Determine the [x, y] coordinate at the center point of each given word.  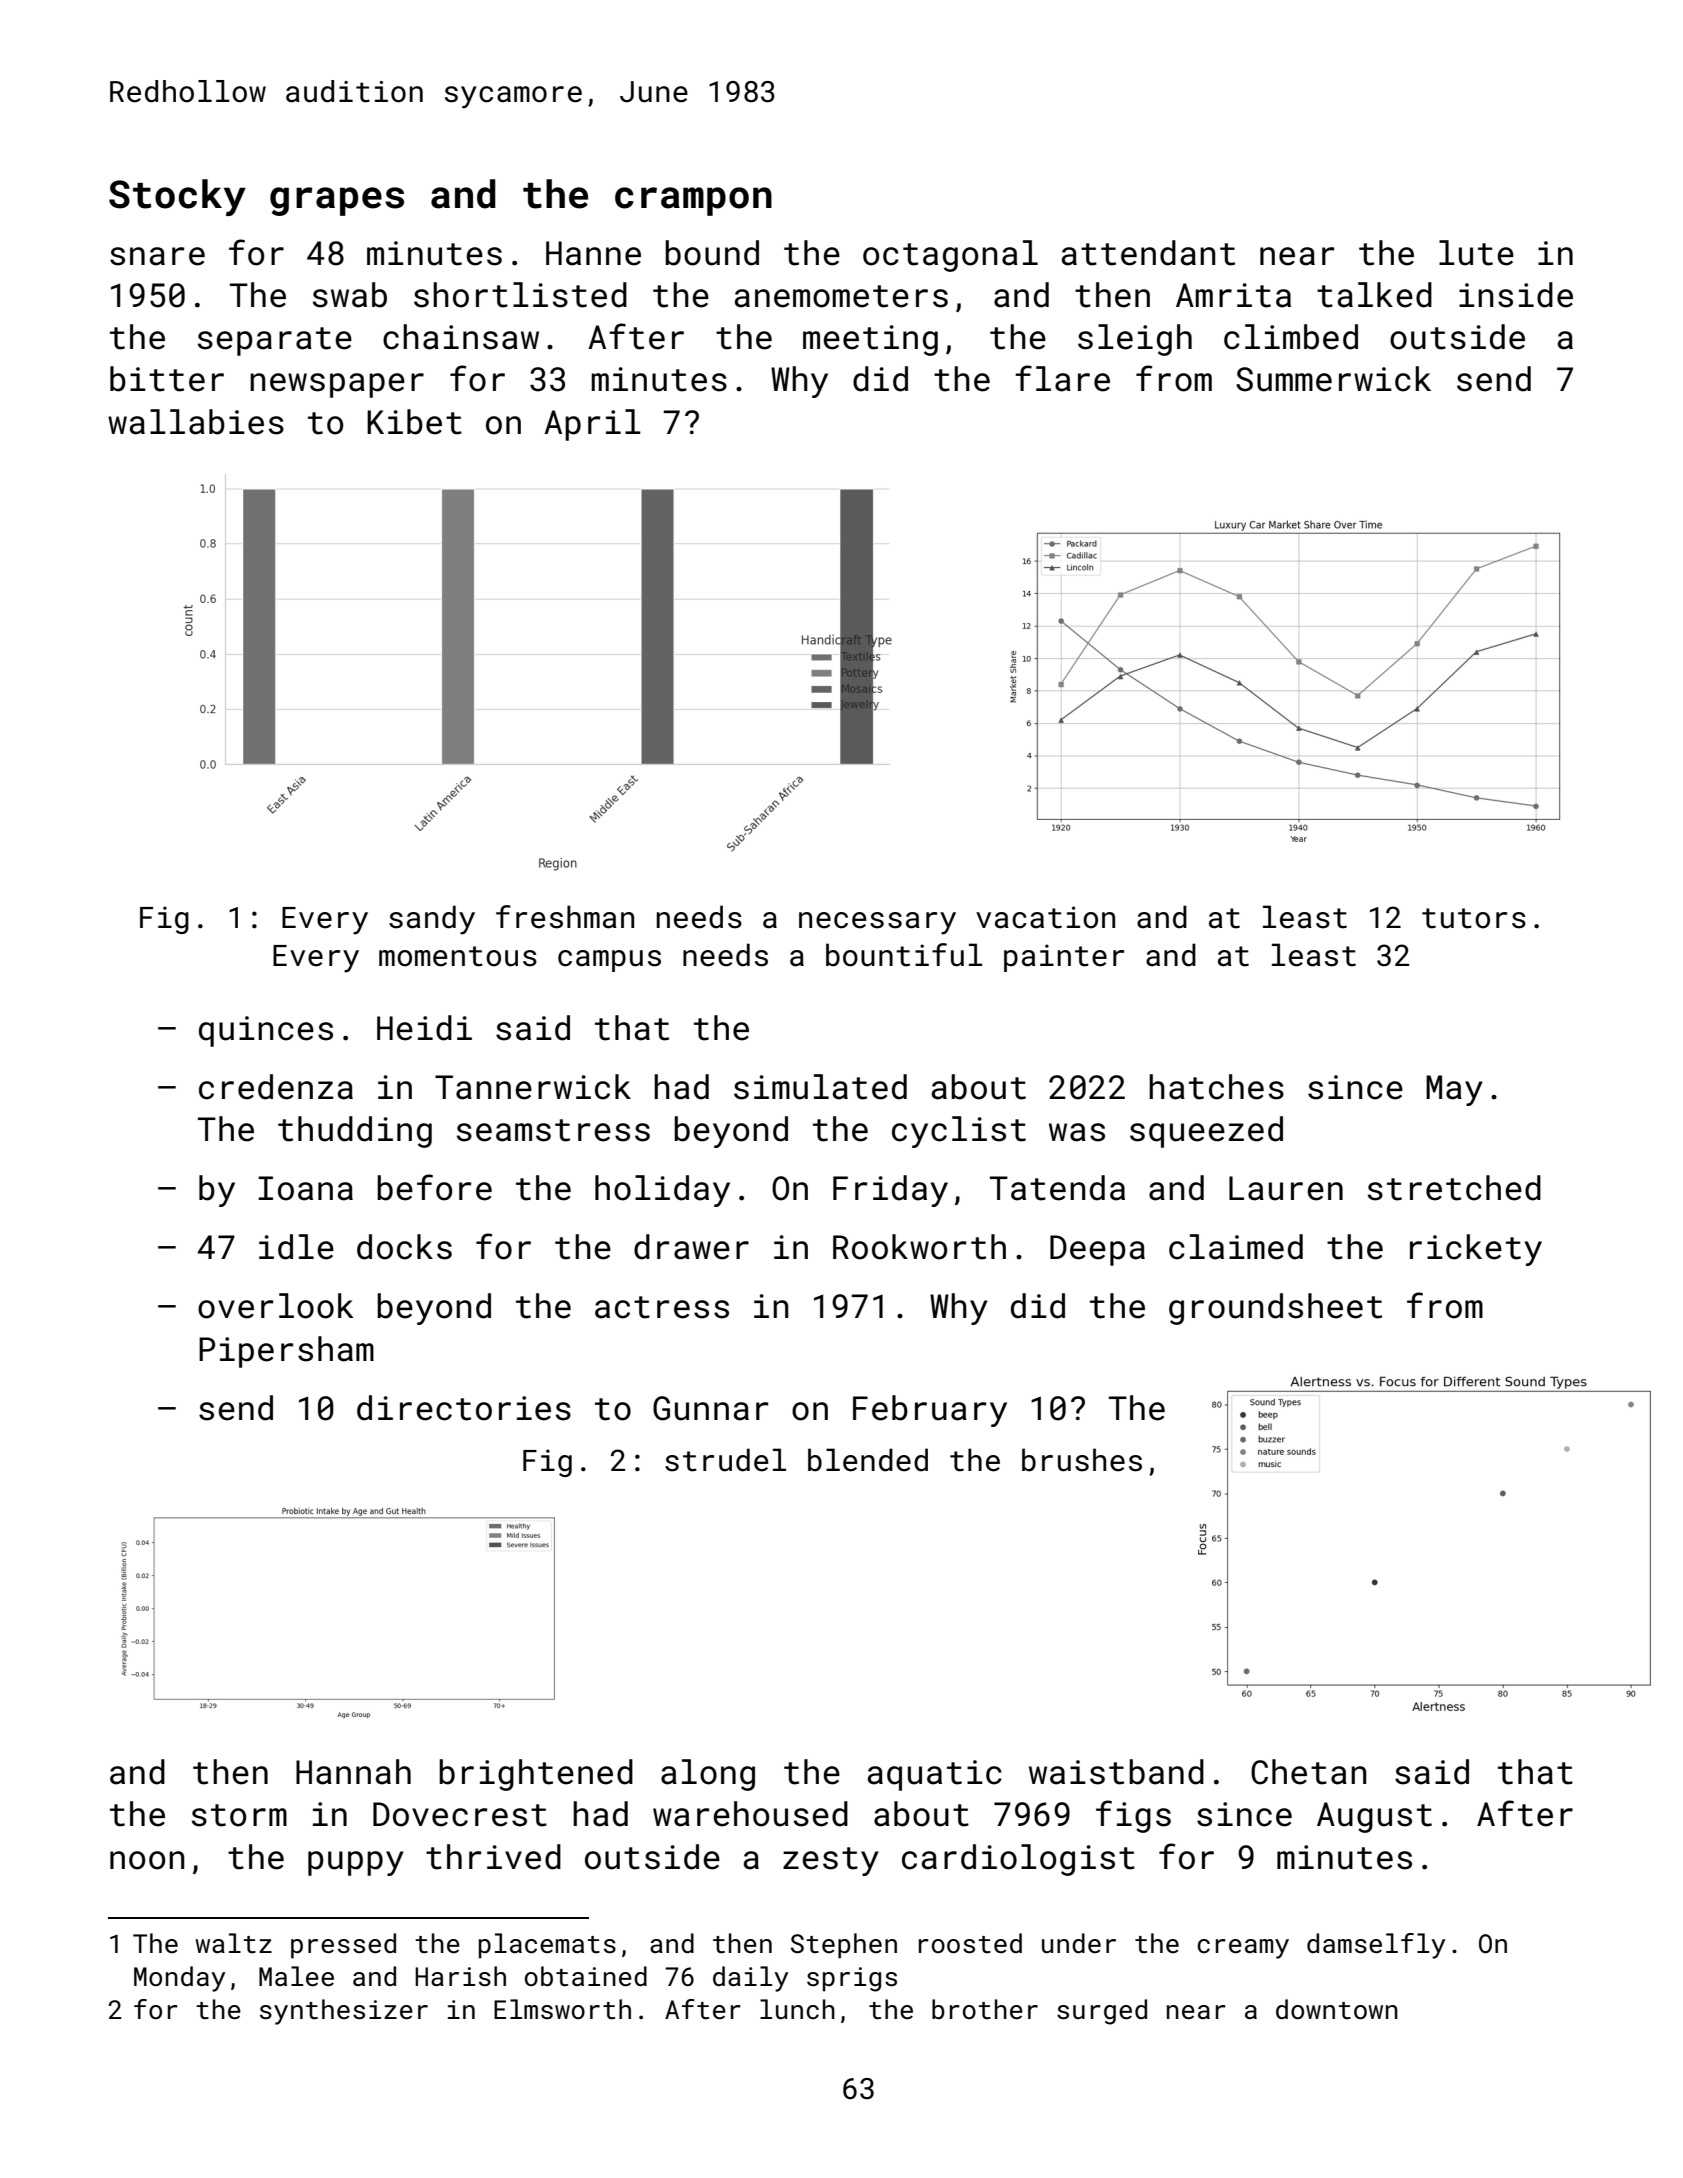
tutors [1474, 918]
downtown [1337, 2009]
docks [404, 1247]
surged [1102, 2012]
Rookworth [919, 1247]
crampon [693, 201]
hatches [1216, 1087]
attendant [1148, 253]
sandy [432, 920]
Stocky [177, 197]
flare [1062, 378]
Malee [296, 1976]
